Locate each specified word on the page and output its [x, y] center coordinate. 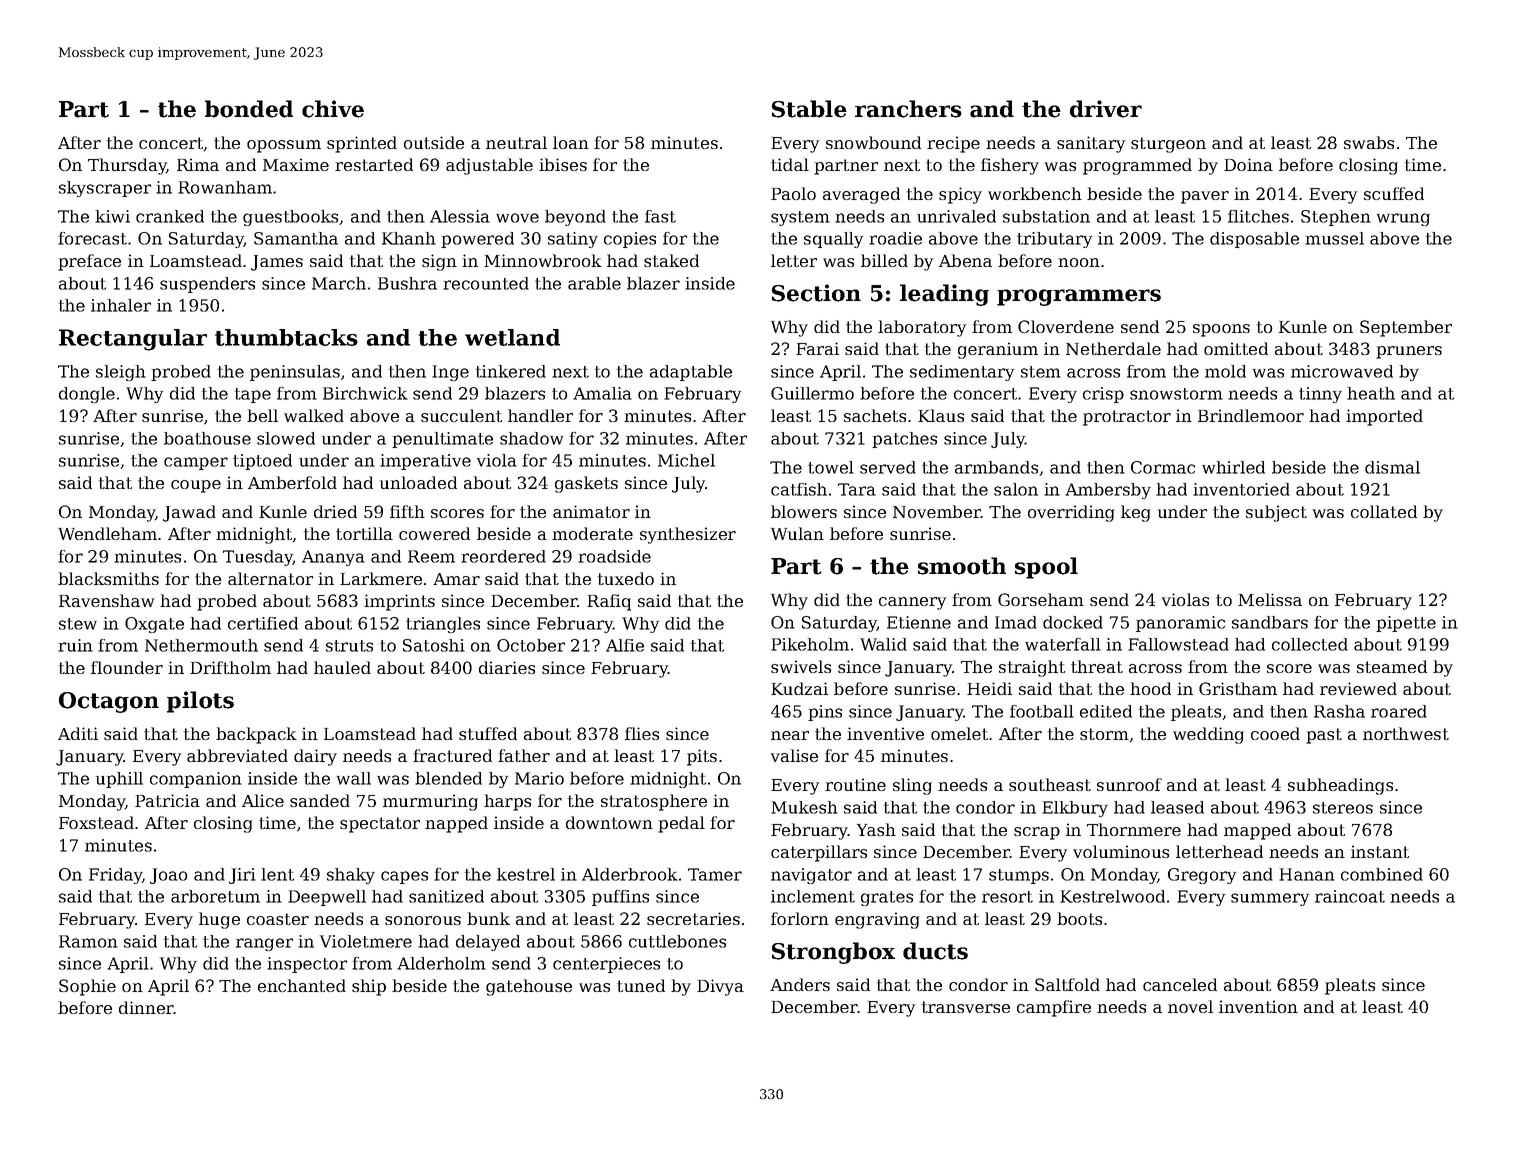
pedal [681, 824]
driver [1106, 109]
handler [540, 415]
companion [196, 780]
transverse [966, 1007]
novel [1190, 1006]
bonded [249, 109]
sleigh [121, 373]
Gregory [1202, 876]
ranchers [908, 109]
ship [369, 987]
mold [1225, 371]
